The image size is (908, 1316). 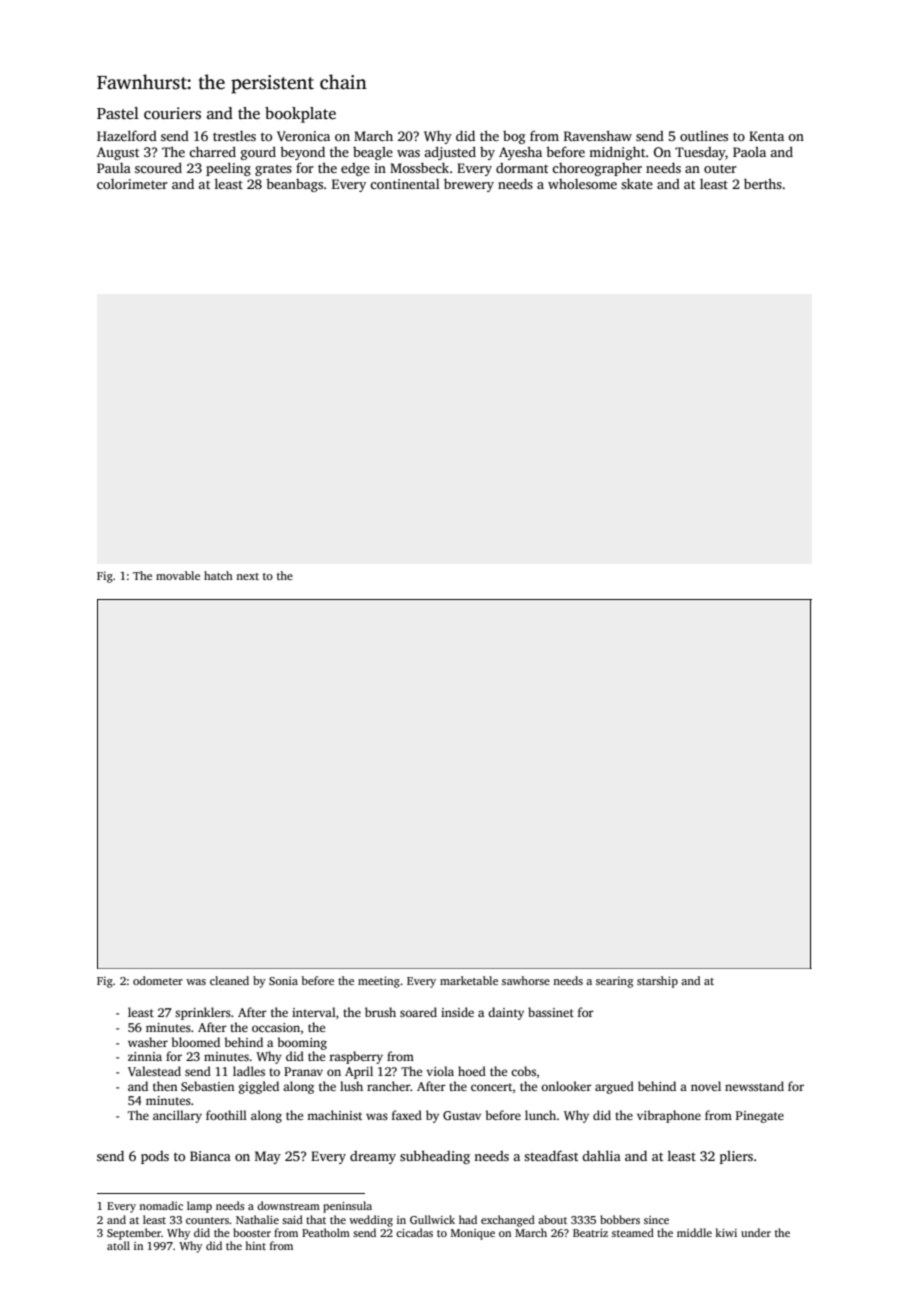 I want to click on hatch, so click(x=218, y=575).
